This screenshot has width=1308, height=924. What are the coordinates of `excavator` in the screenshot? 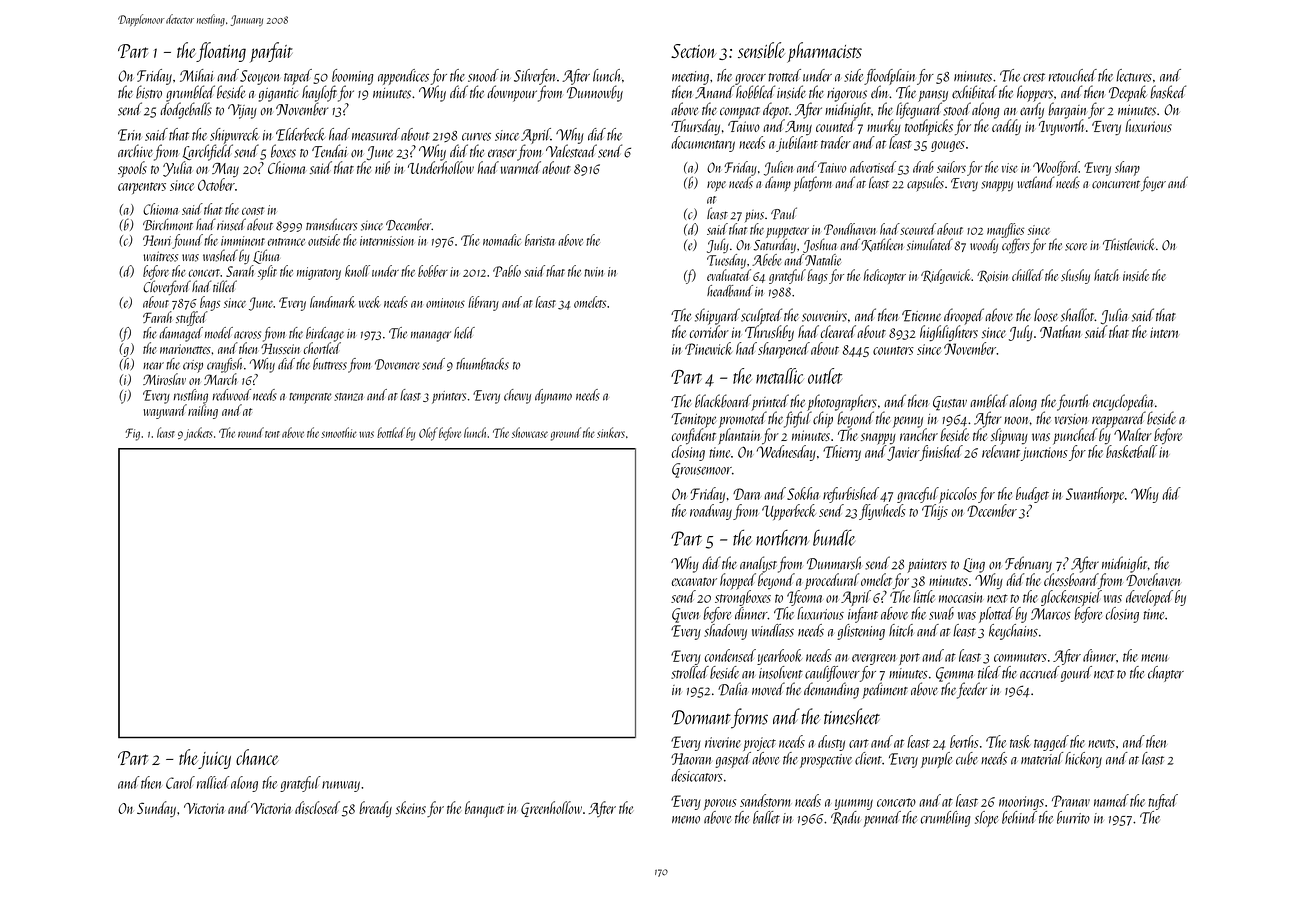 It's located at (694, 582).
